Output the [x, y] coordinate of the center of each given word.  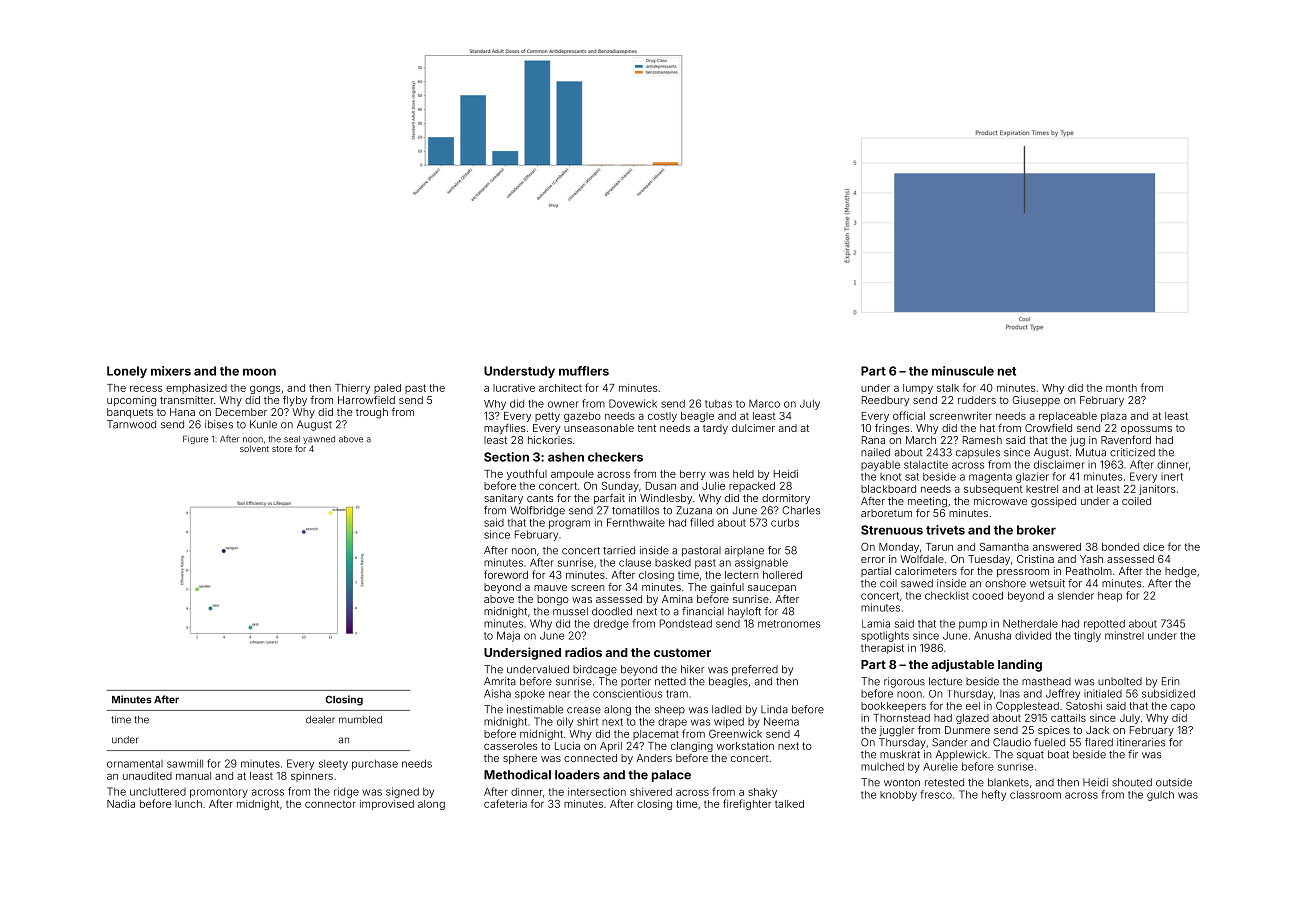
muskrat [900, 754]
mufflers [584, 371]
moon [259, 372]
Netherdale [1030, 623]
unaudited [147, 776]
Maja [508, 636]
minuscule [963, 371]
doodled [612, 611]
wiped [729, 722]
